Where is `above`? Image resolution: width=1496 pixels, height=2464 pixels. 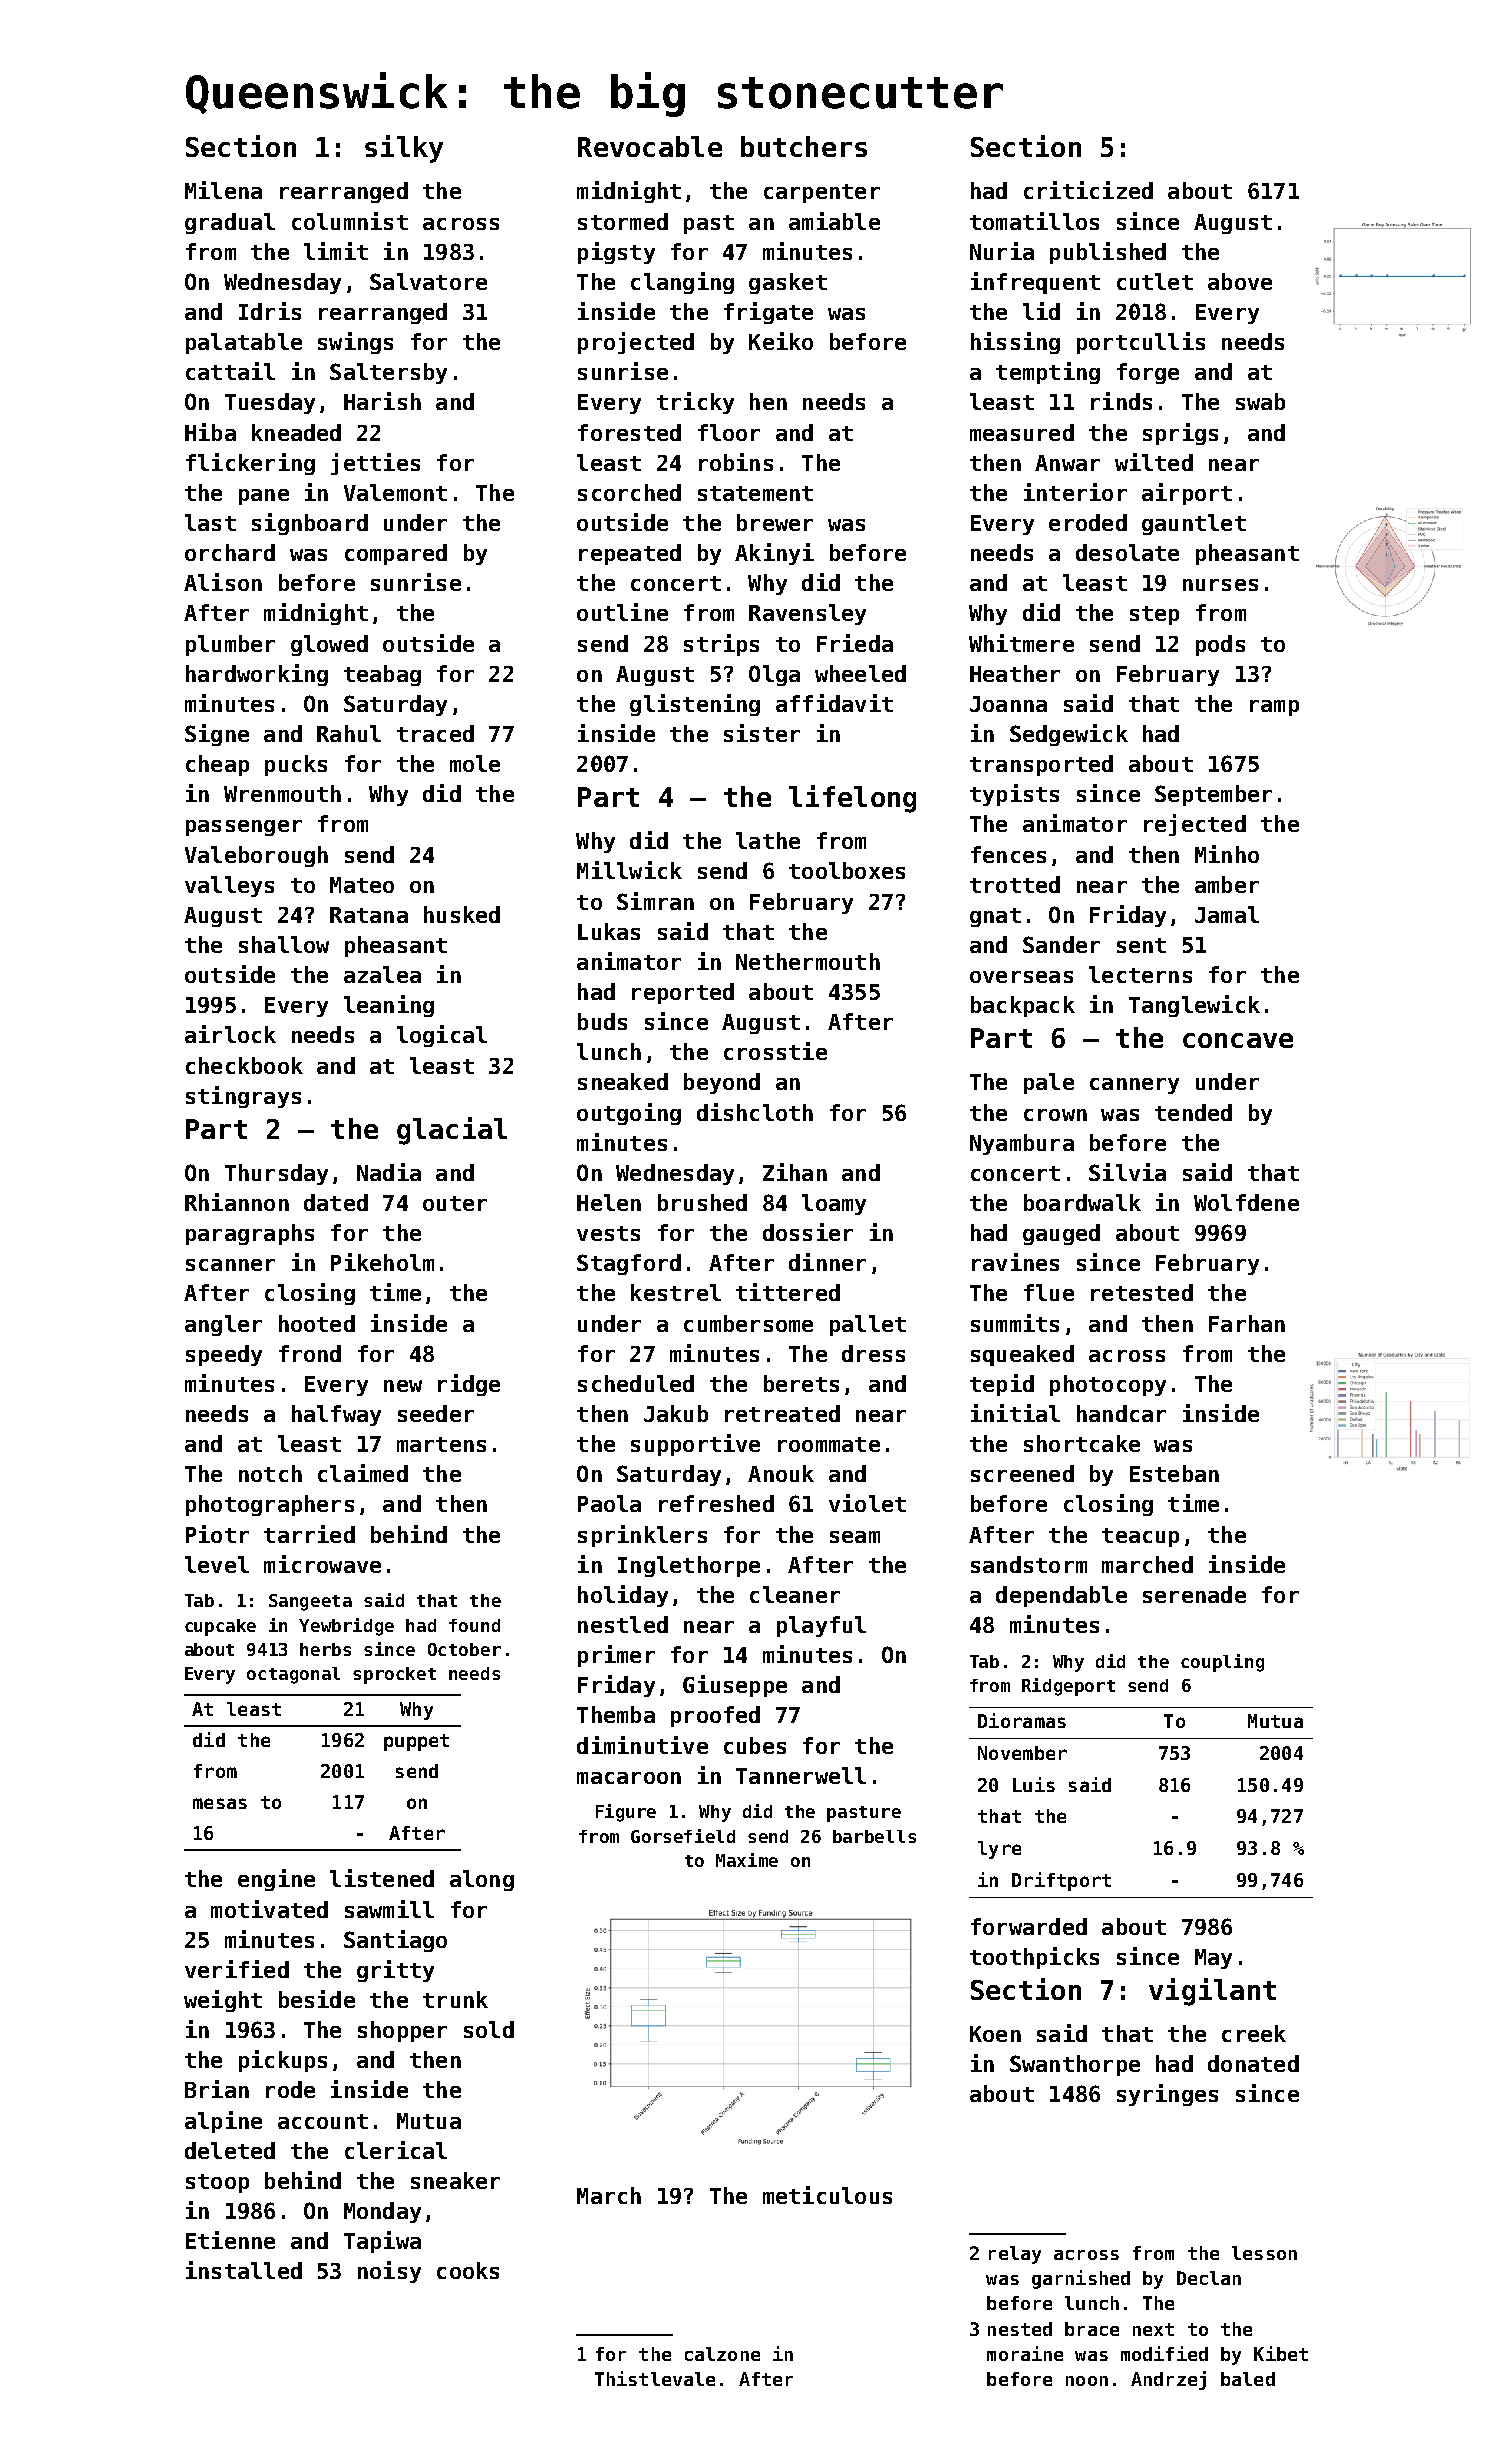 above is located at coordinates (1240, 281).
